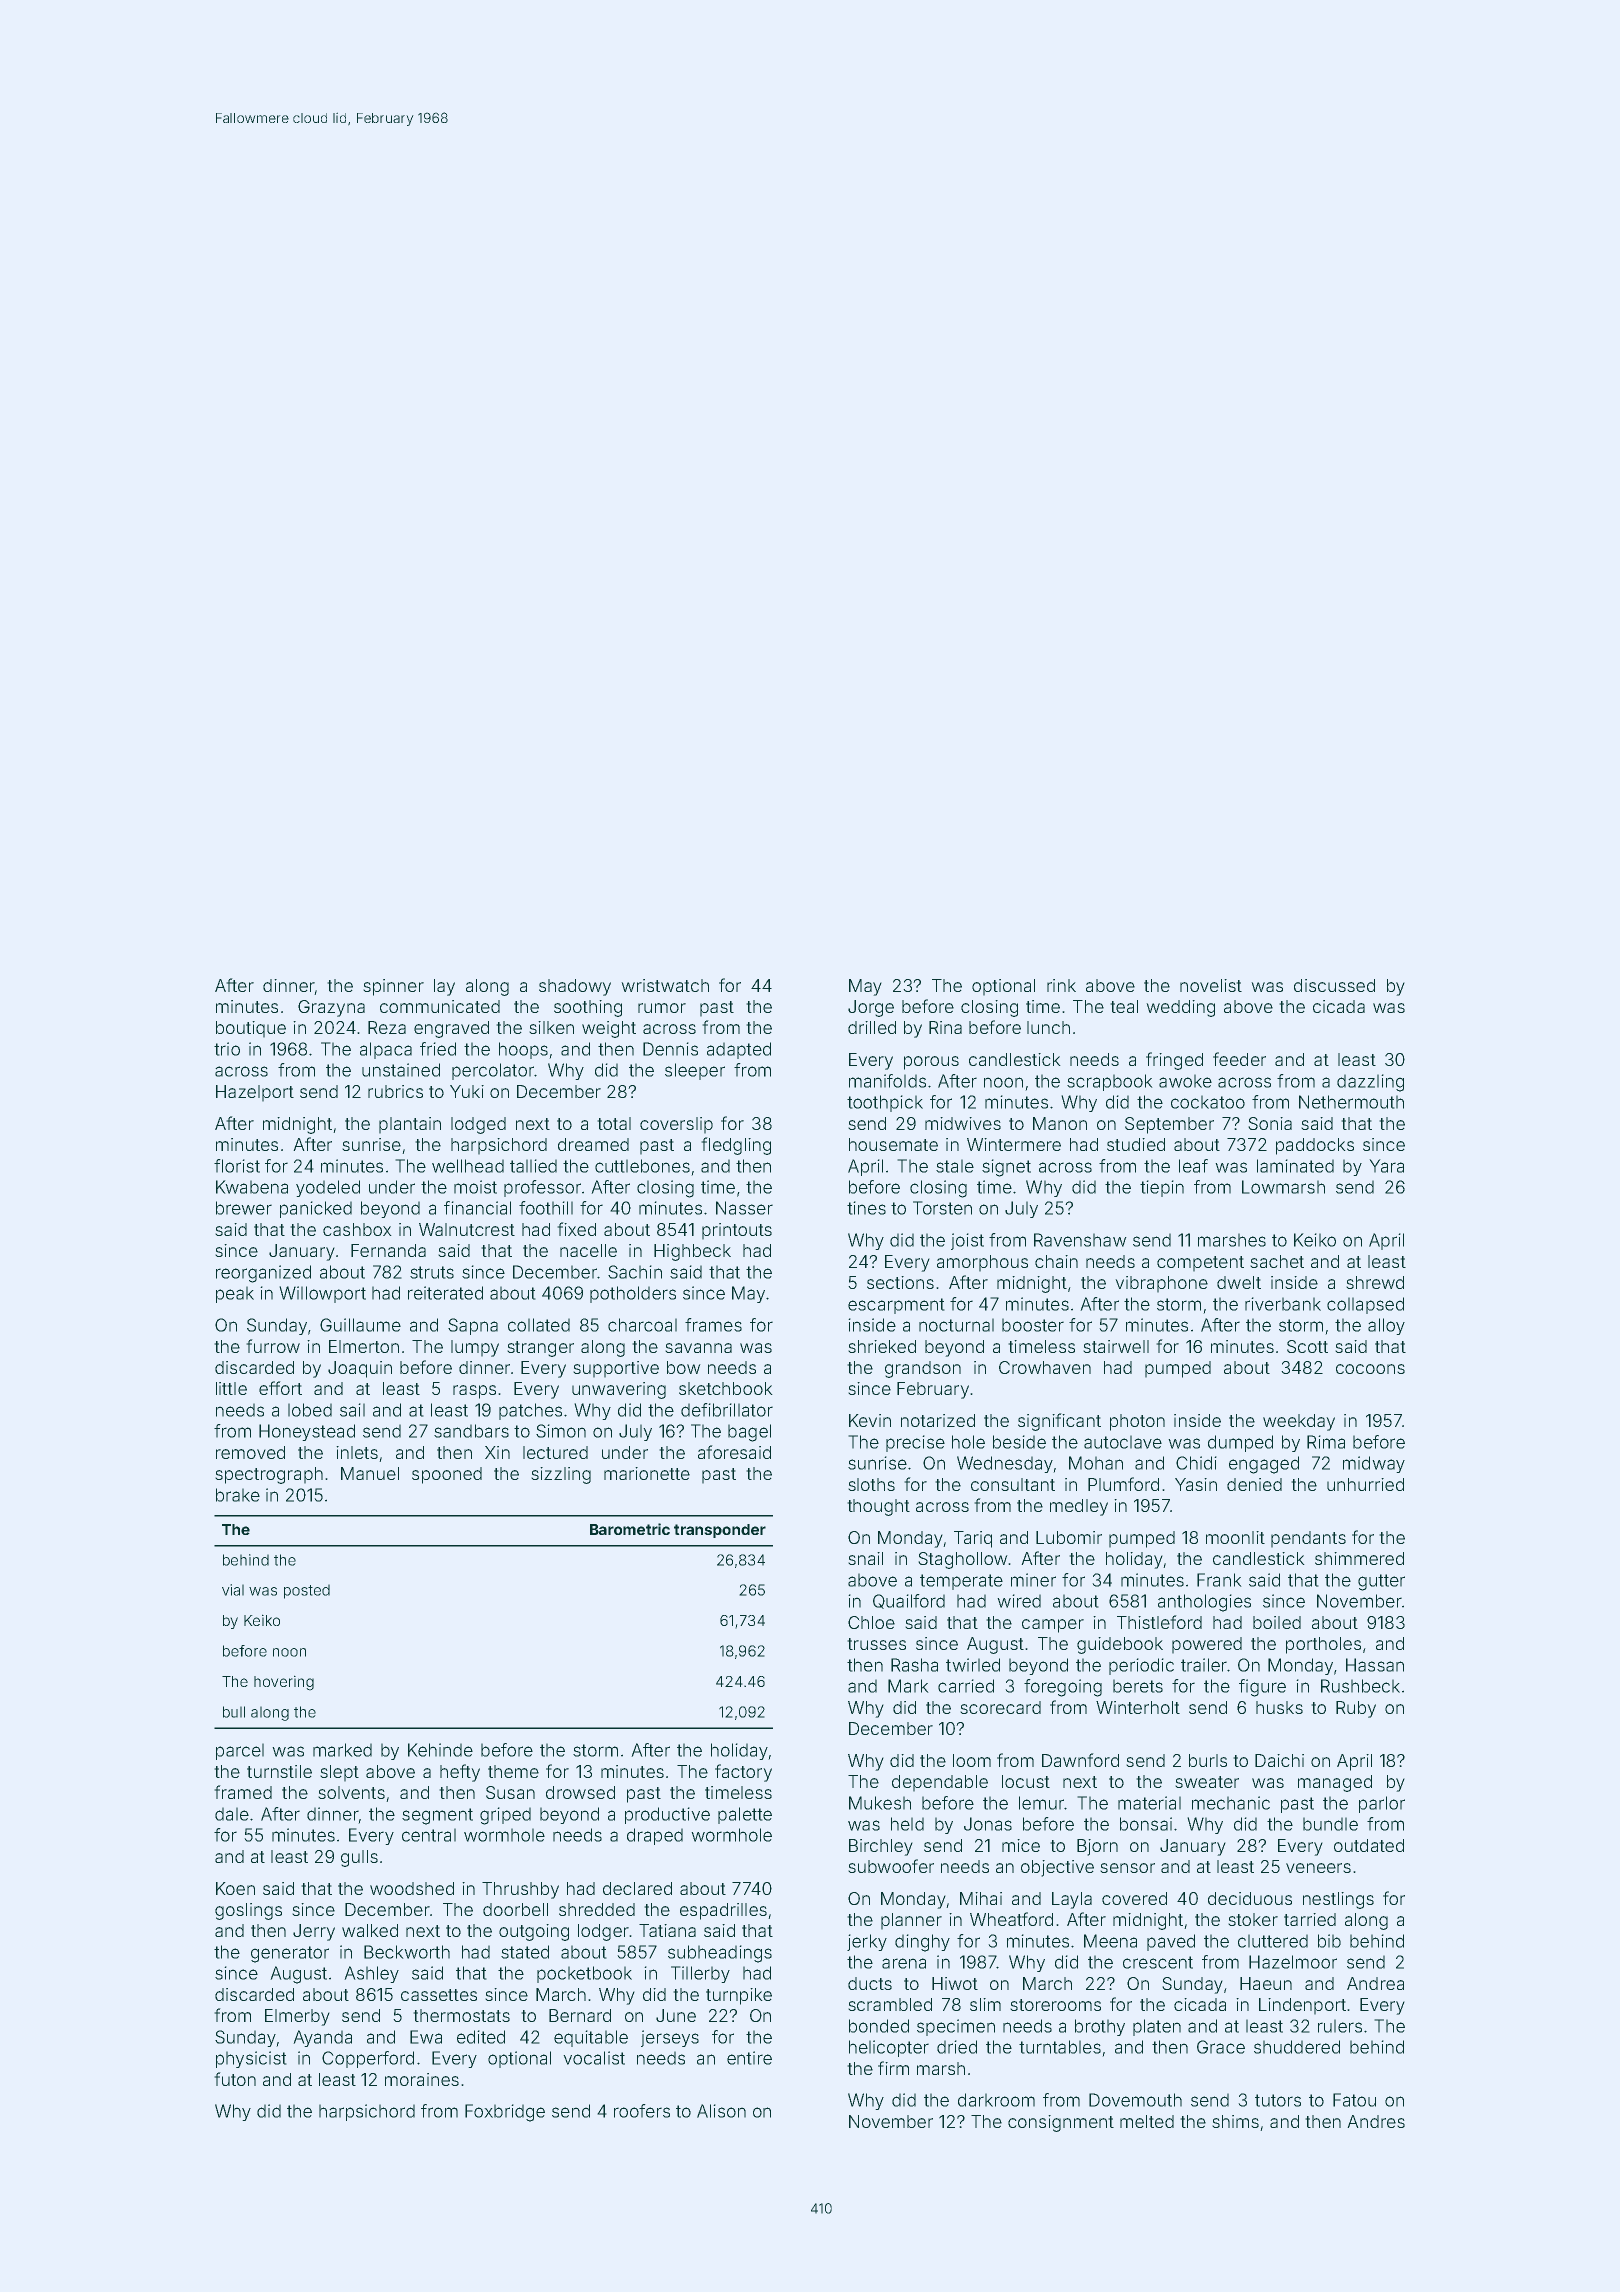  I want to click on powered, so click(1207, 1645).
